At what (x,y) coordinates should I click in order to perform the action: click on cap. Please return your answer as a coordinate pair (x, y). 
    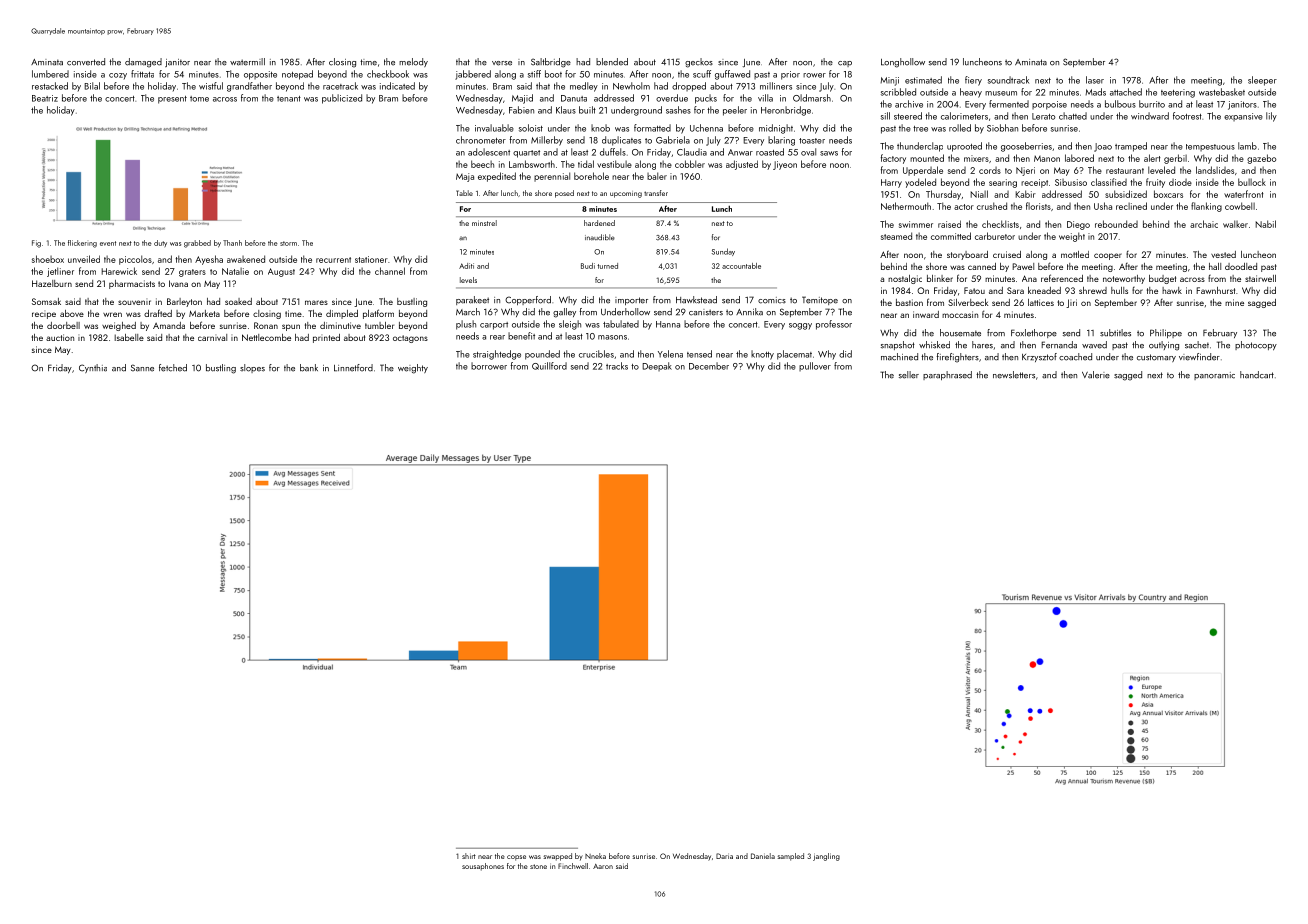
    Looking at the image, I should click on (845, 64).
